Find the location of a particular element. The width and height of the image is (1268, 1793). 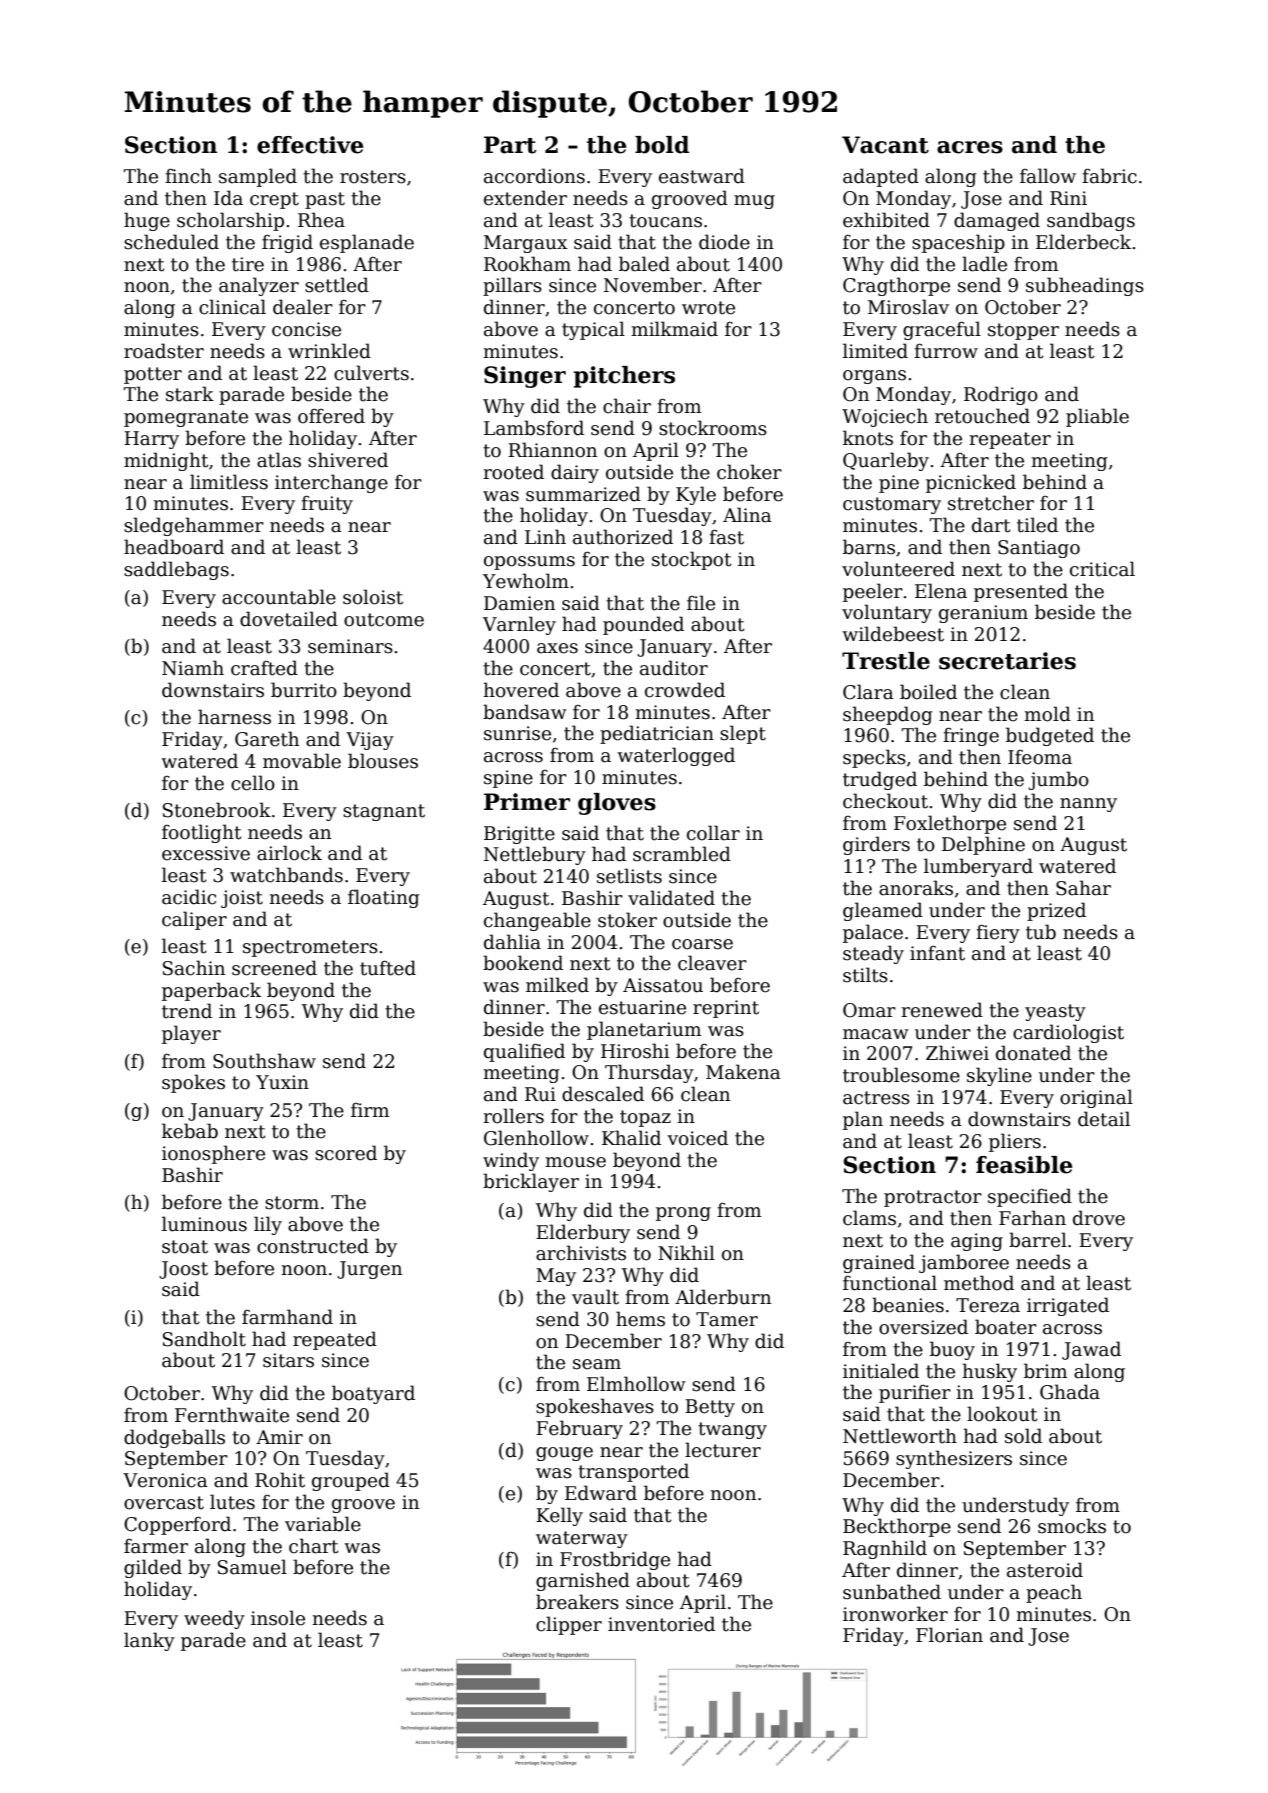

Ghada is located at coordinates (1070, 1392).
